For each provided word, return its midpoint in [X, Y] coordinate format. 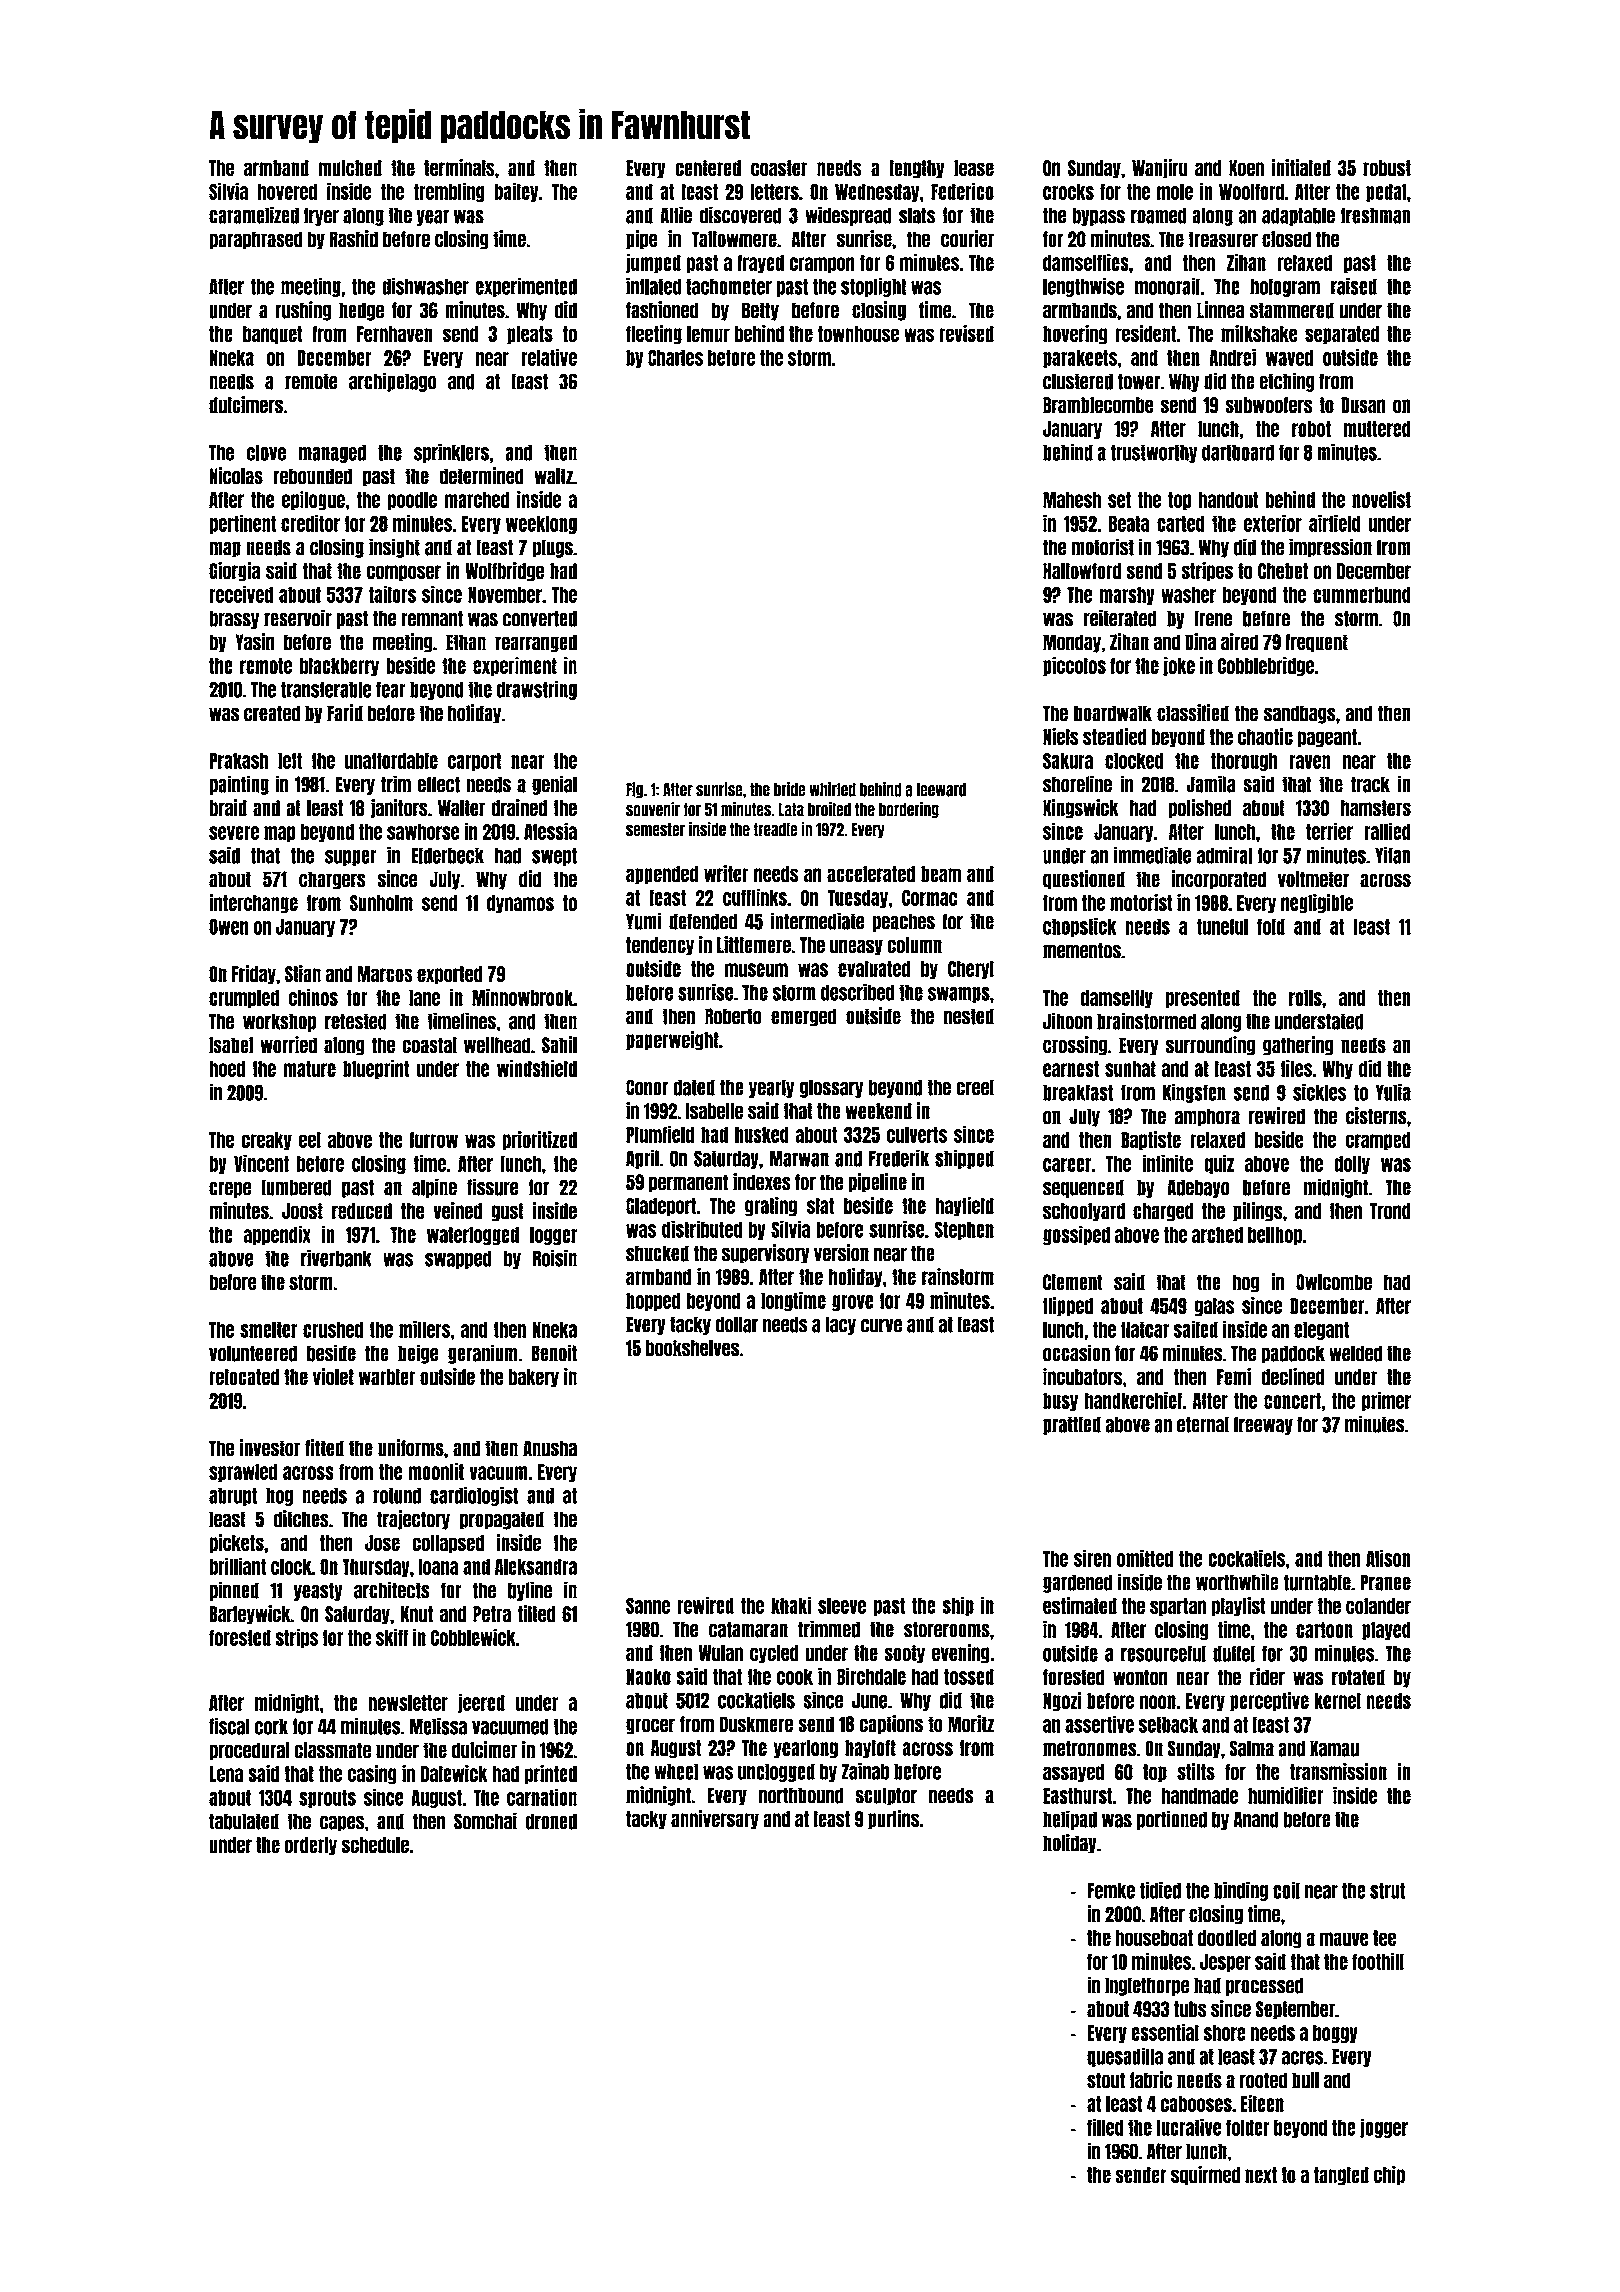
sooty [904, 1654]
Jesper [1225, 1963]
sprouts [327, 1798]
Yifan [1393, 855]
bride [790, 789]
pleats [530, 335]
